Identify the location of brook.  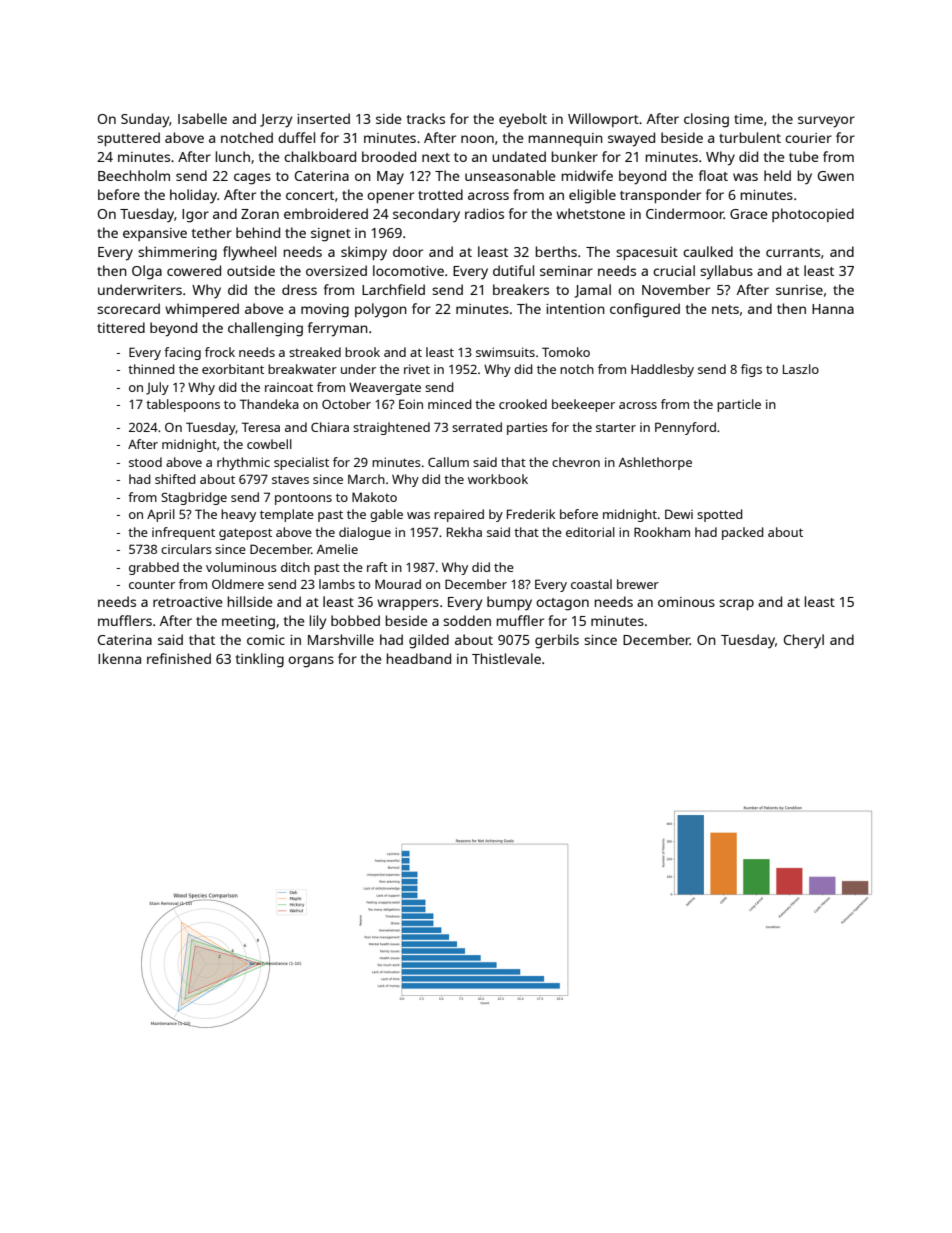
(362, 352).
